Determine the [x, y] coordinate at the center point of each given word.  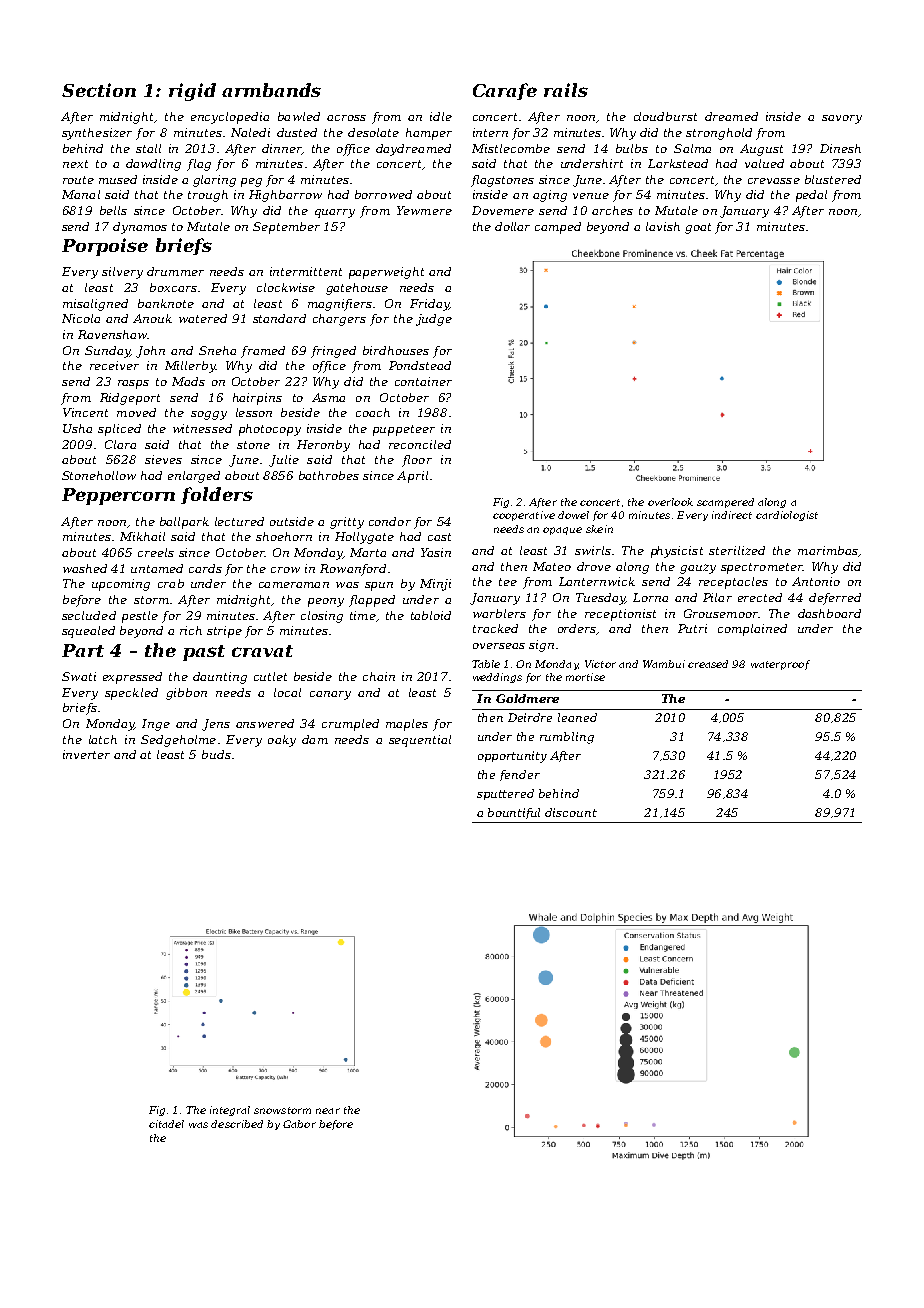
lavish [663, 226]
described [237, 1124]
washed [85, 568]
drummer [175, 271]
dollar [512, 226]
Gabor [299, 1124]
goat [698, 228]
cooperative [524, 516]
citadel [166, 1124]
